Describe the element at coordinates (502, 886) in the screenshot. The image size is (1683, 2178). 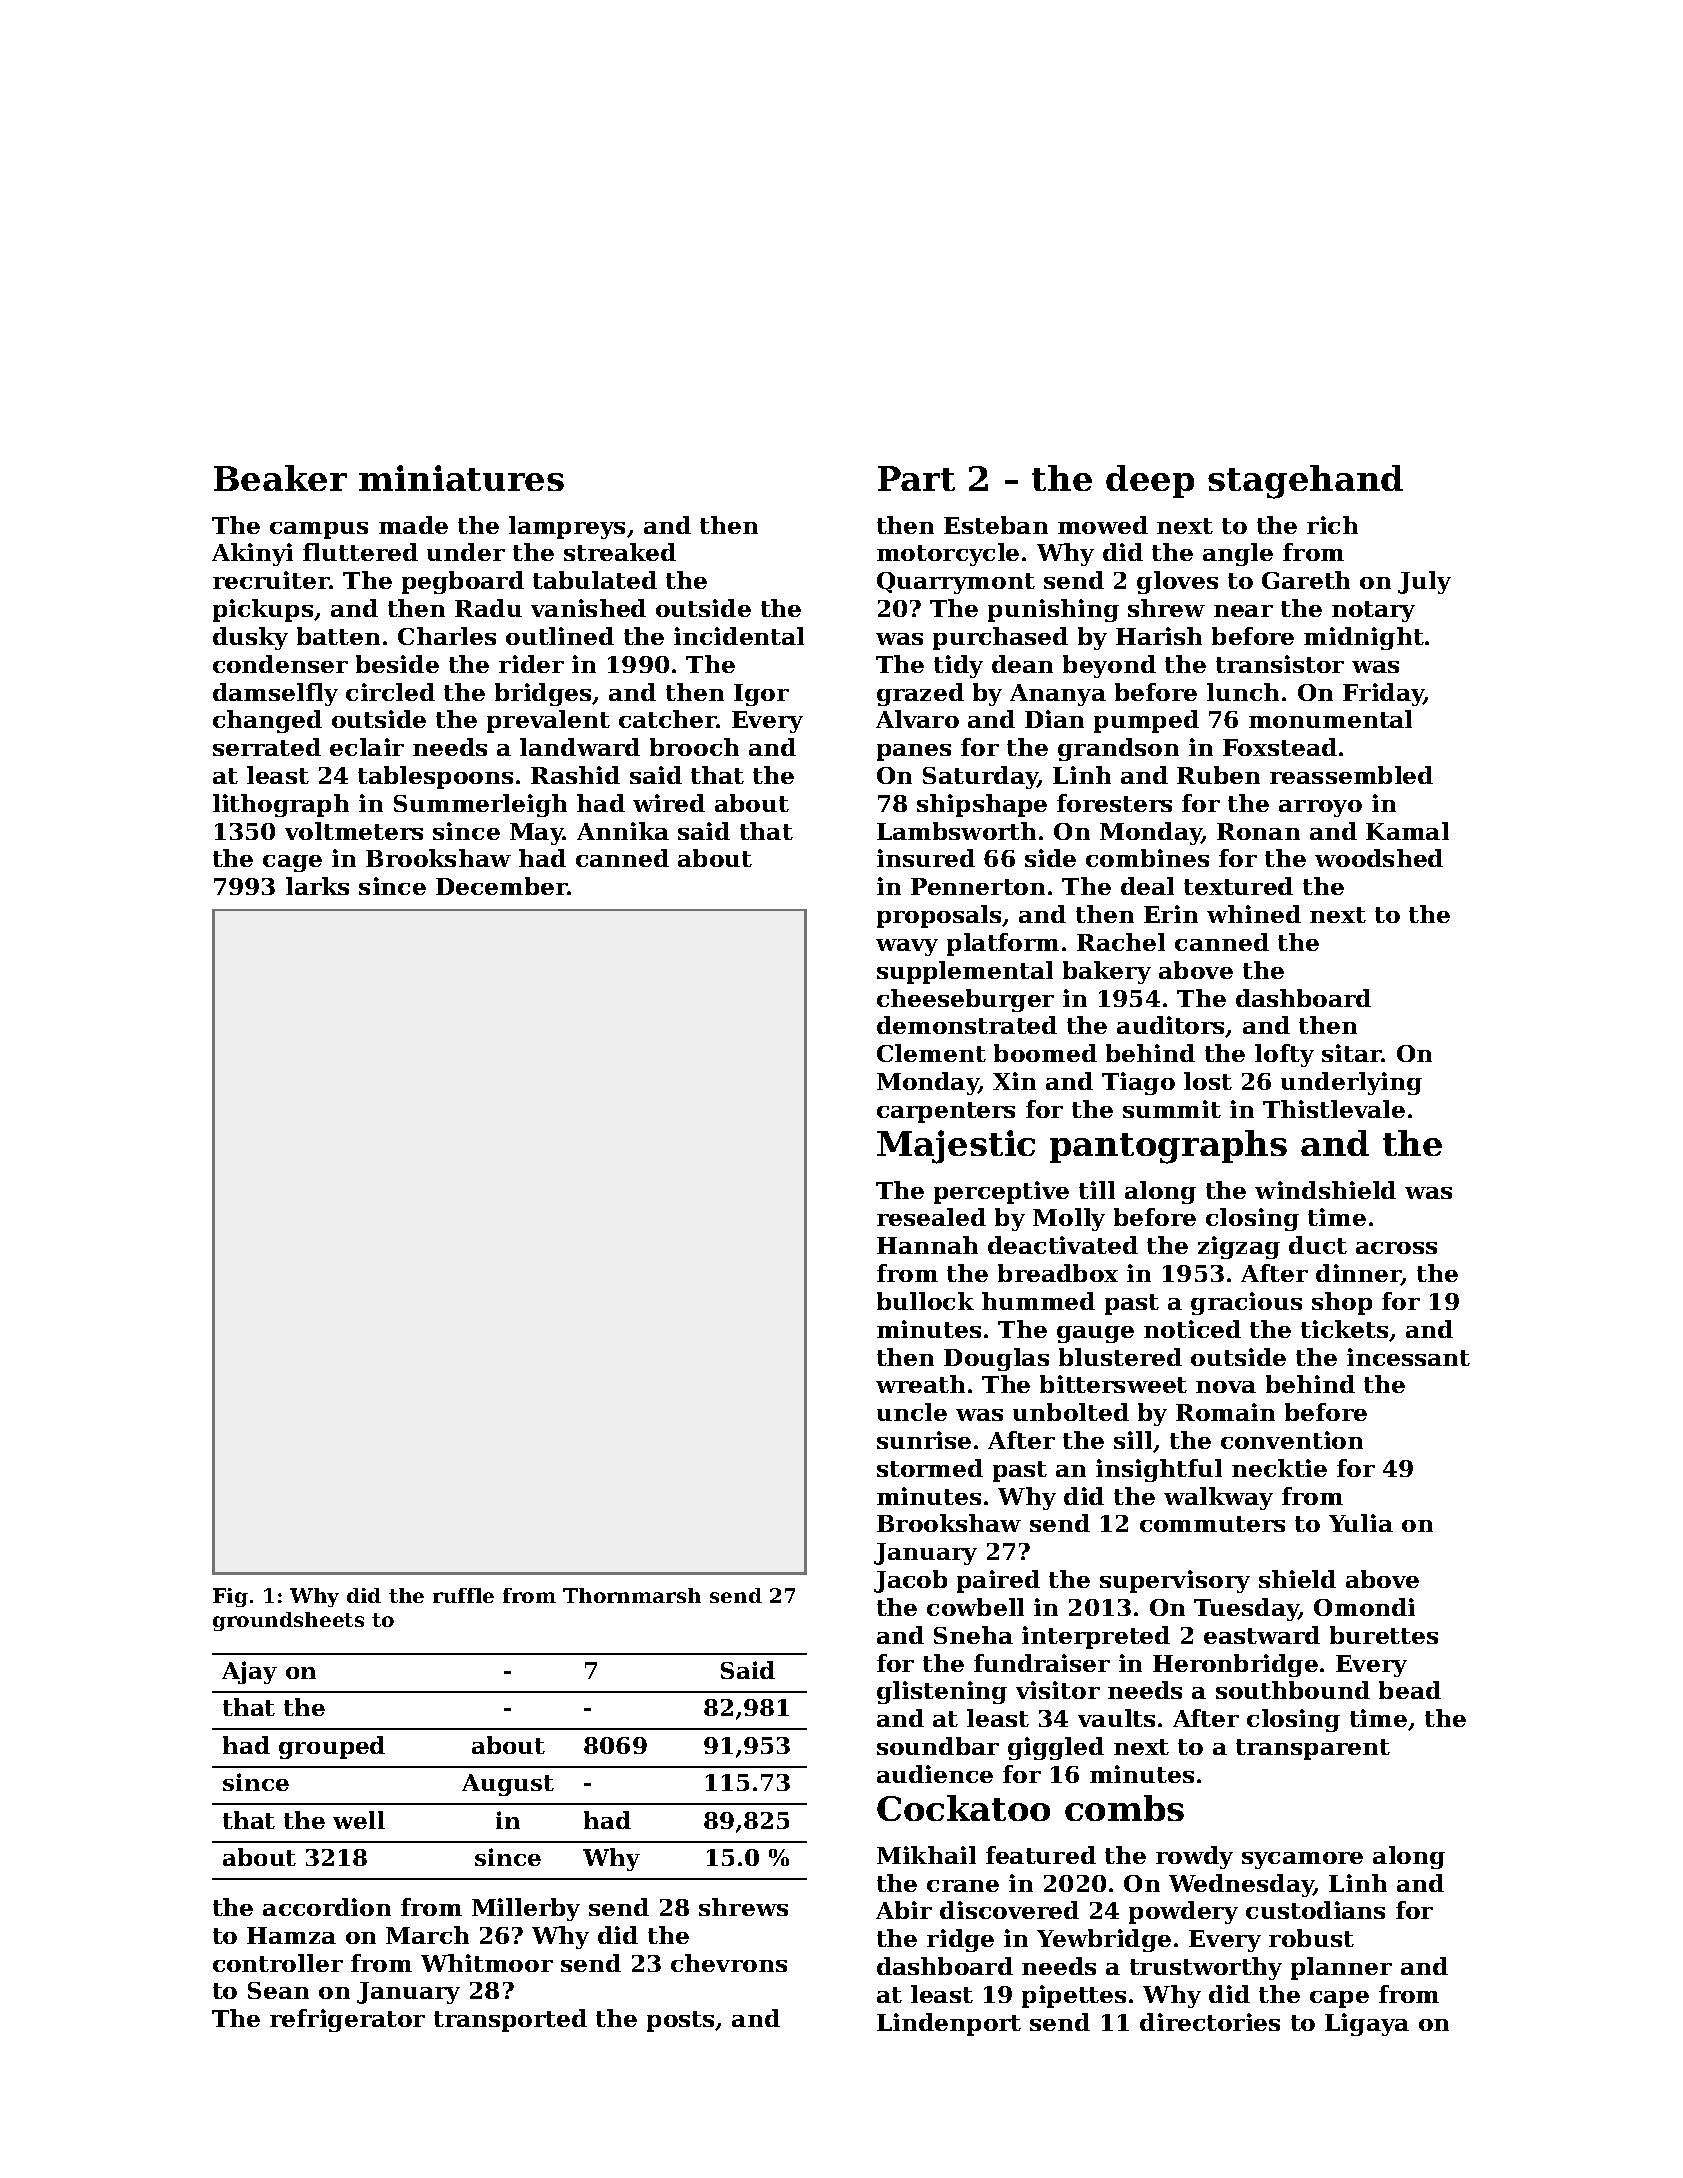
I see `December` at that location.
